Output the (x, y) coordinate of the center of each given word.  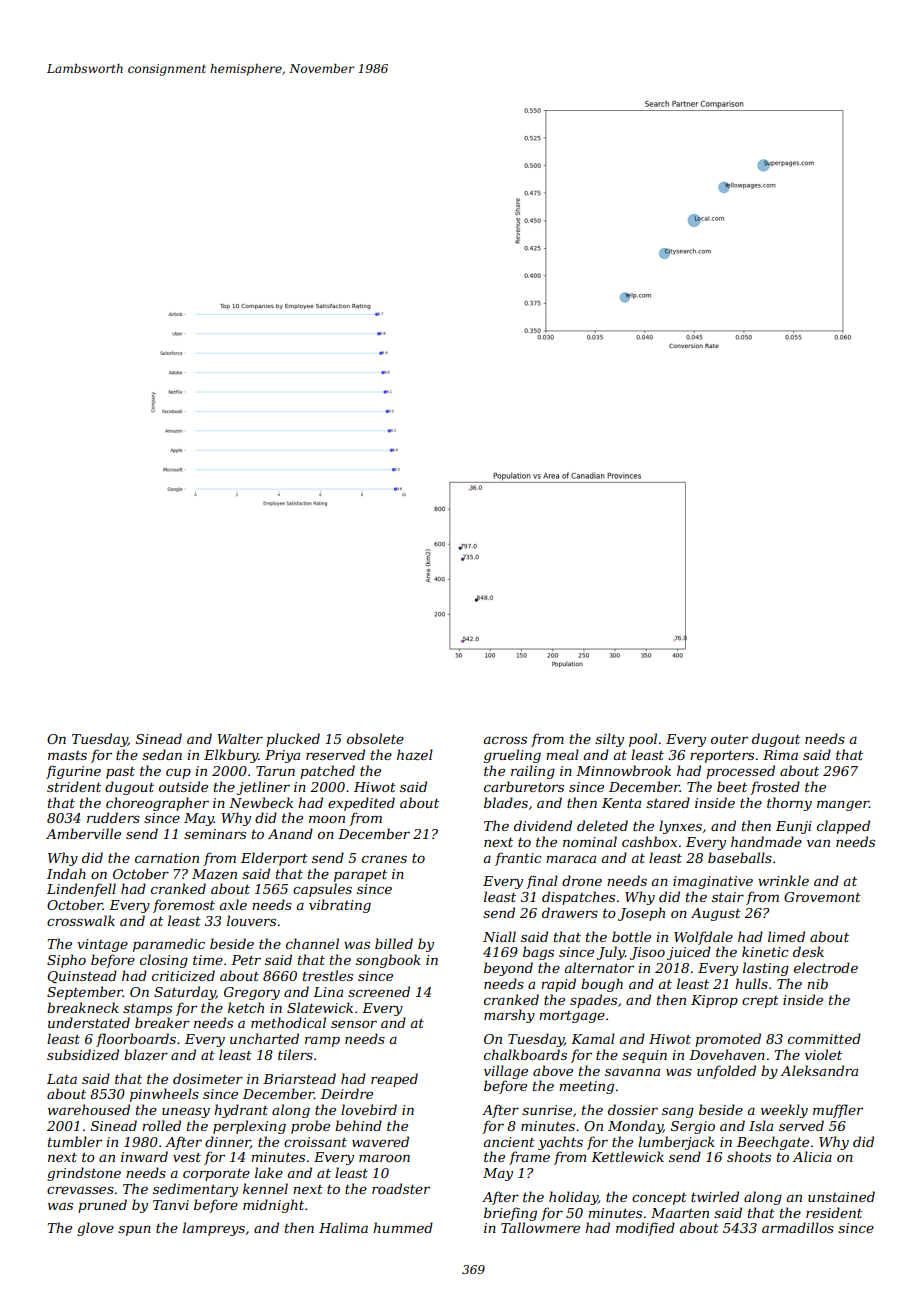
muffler (838, 1111)
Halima (343, 1227)
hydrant (241, 1111)
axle (233, 904)
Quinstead (82, 976)
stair (728, 897)
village (506, 1072)
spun (134, 1231)
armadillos (798, 1227)
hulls (751, 983)
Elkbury (231, 756)
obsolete (375, 738)
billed (394, 943)
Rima (780, 755)
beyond (508, 969)
